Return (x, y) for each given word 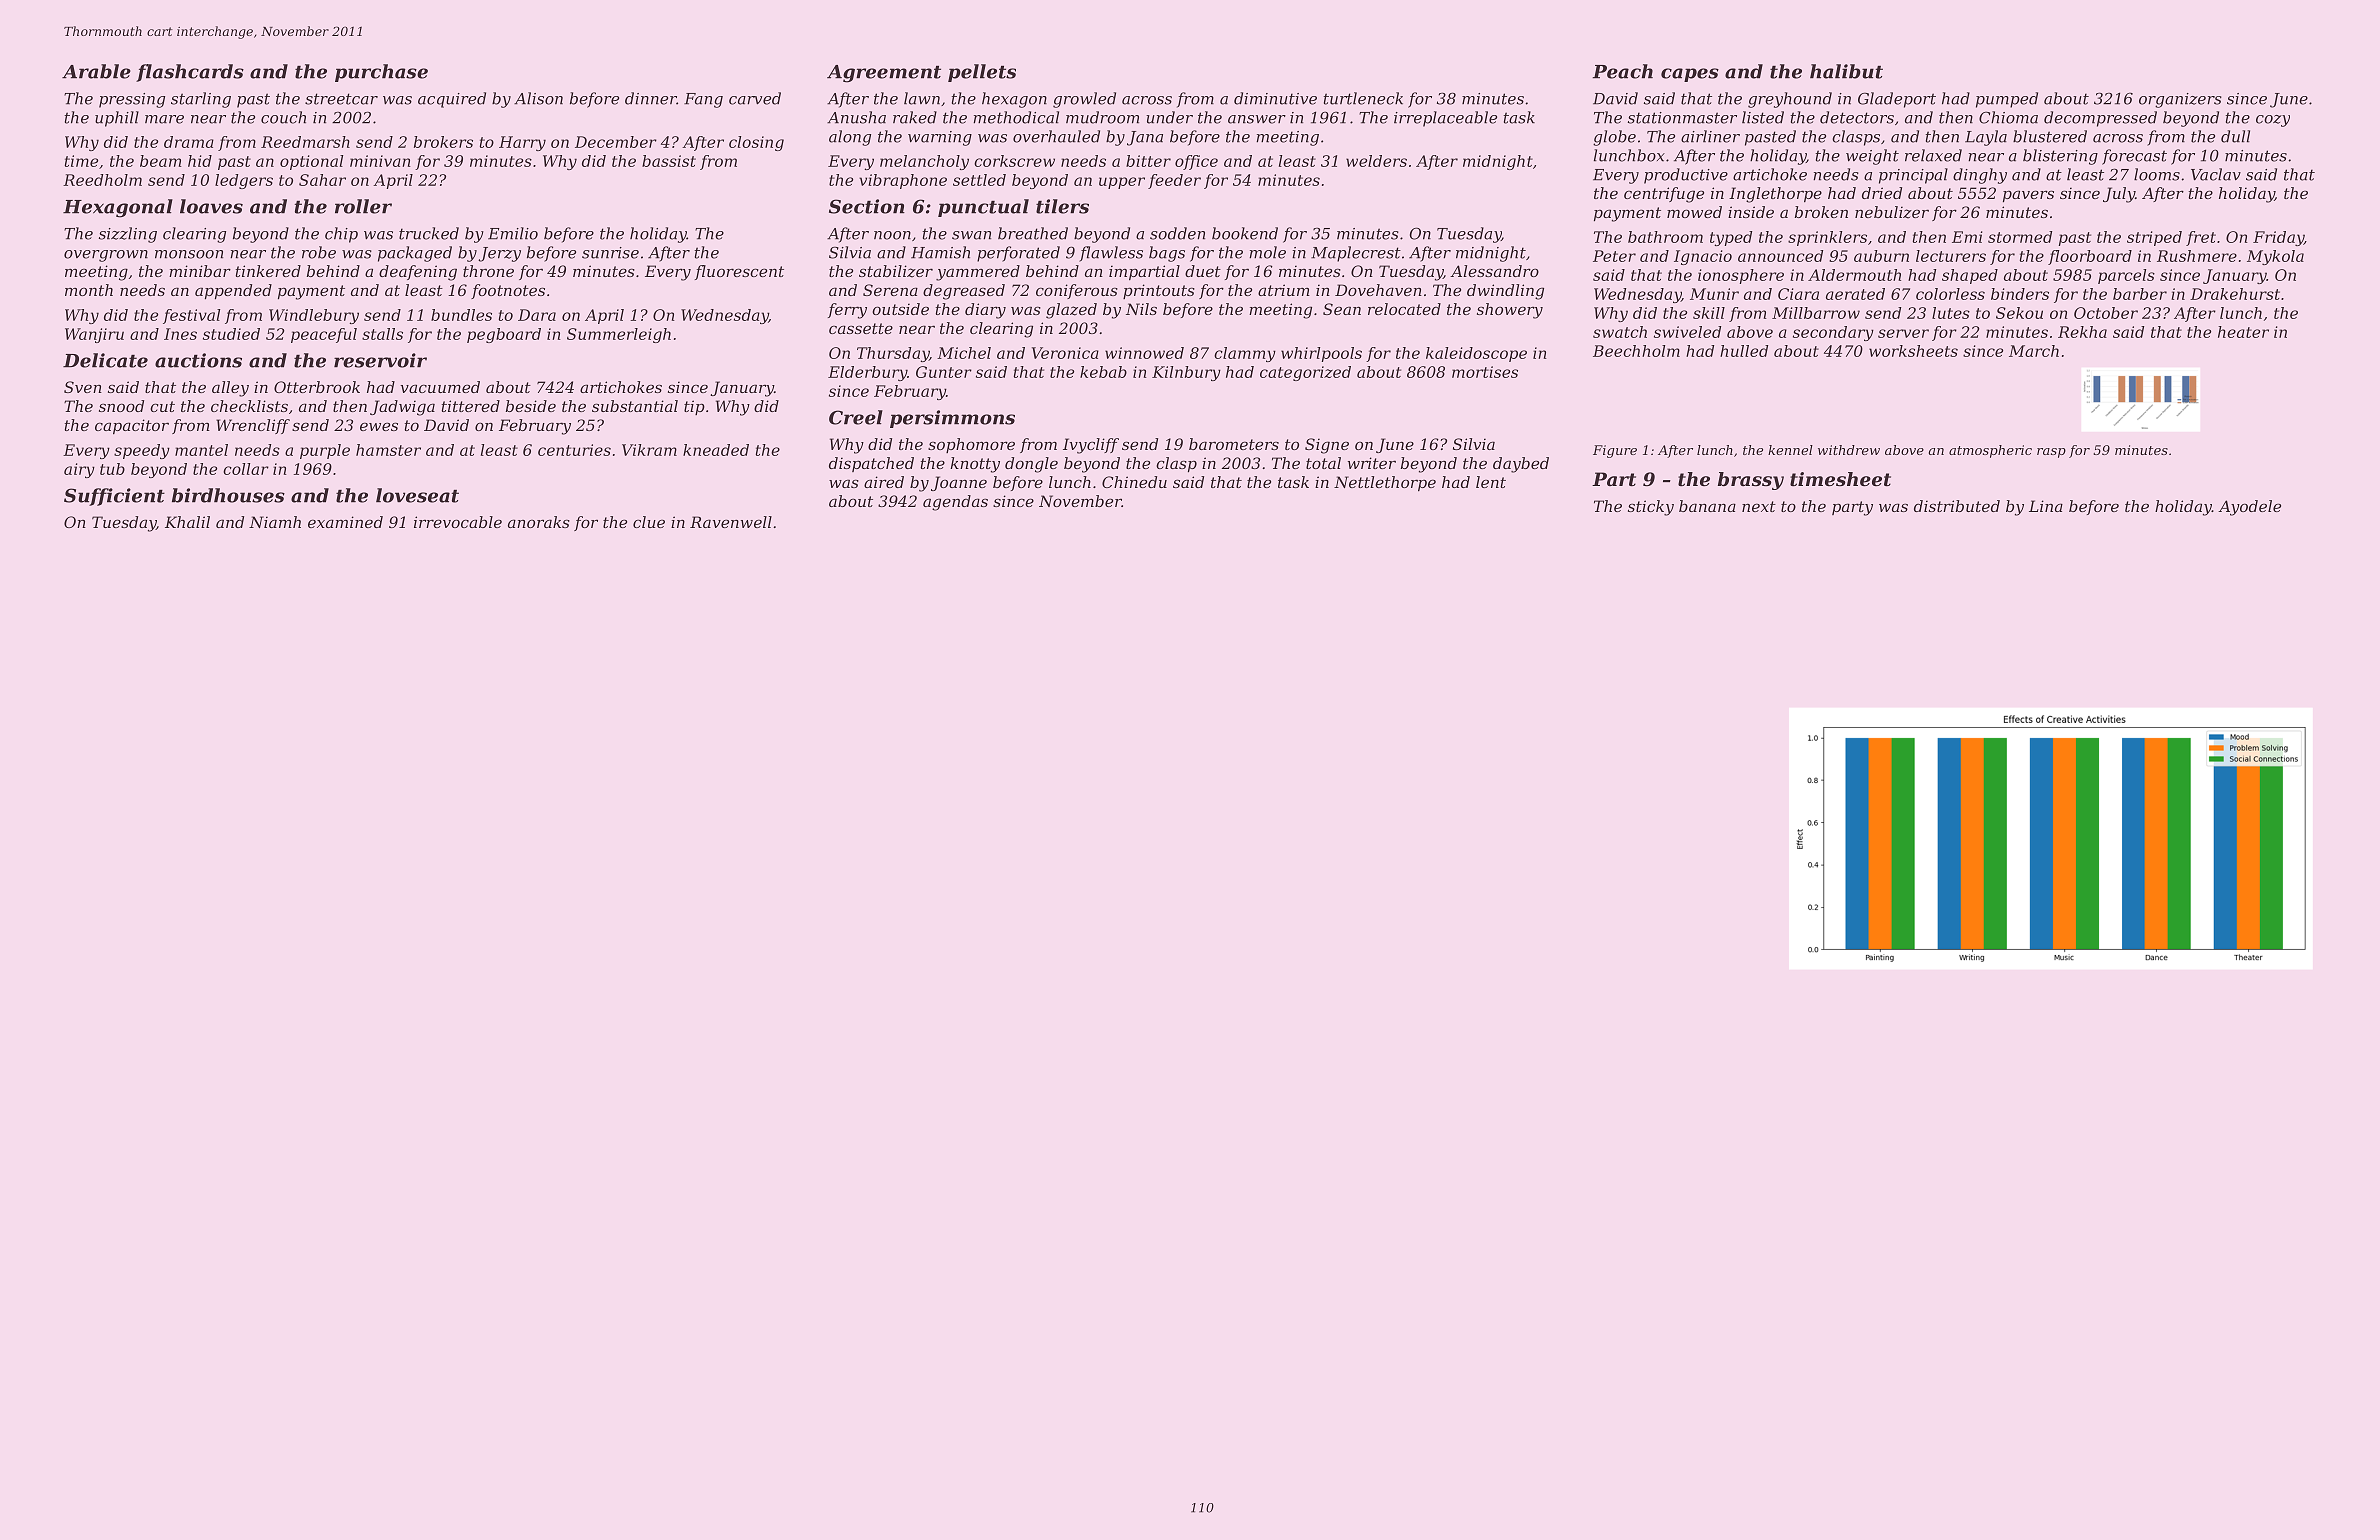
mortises (1485, 372)
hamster (388, 450)
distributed (1957, 506)
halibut (1846, 71)
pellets (982, 73)
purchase (381, 73)
